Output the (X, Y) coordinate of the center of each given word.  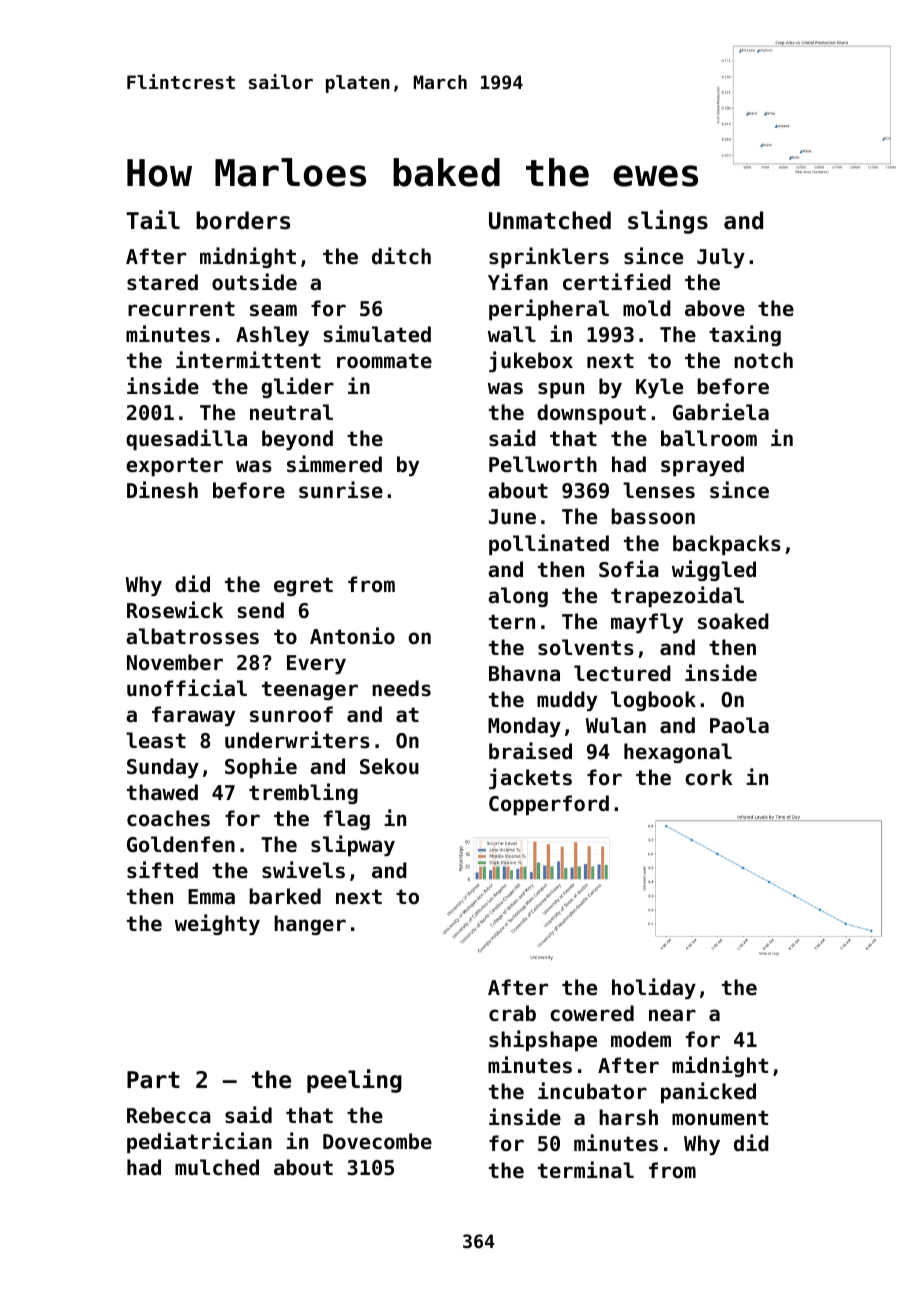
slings (668, 222)
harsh (628, 1117)
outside (254, 282)
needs (401, 688)
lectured (622, 673)
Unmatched (550, 220)
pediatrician (199, 1142)
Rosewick (175, 610)
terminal (586, 1170)
